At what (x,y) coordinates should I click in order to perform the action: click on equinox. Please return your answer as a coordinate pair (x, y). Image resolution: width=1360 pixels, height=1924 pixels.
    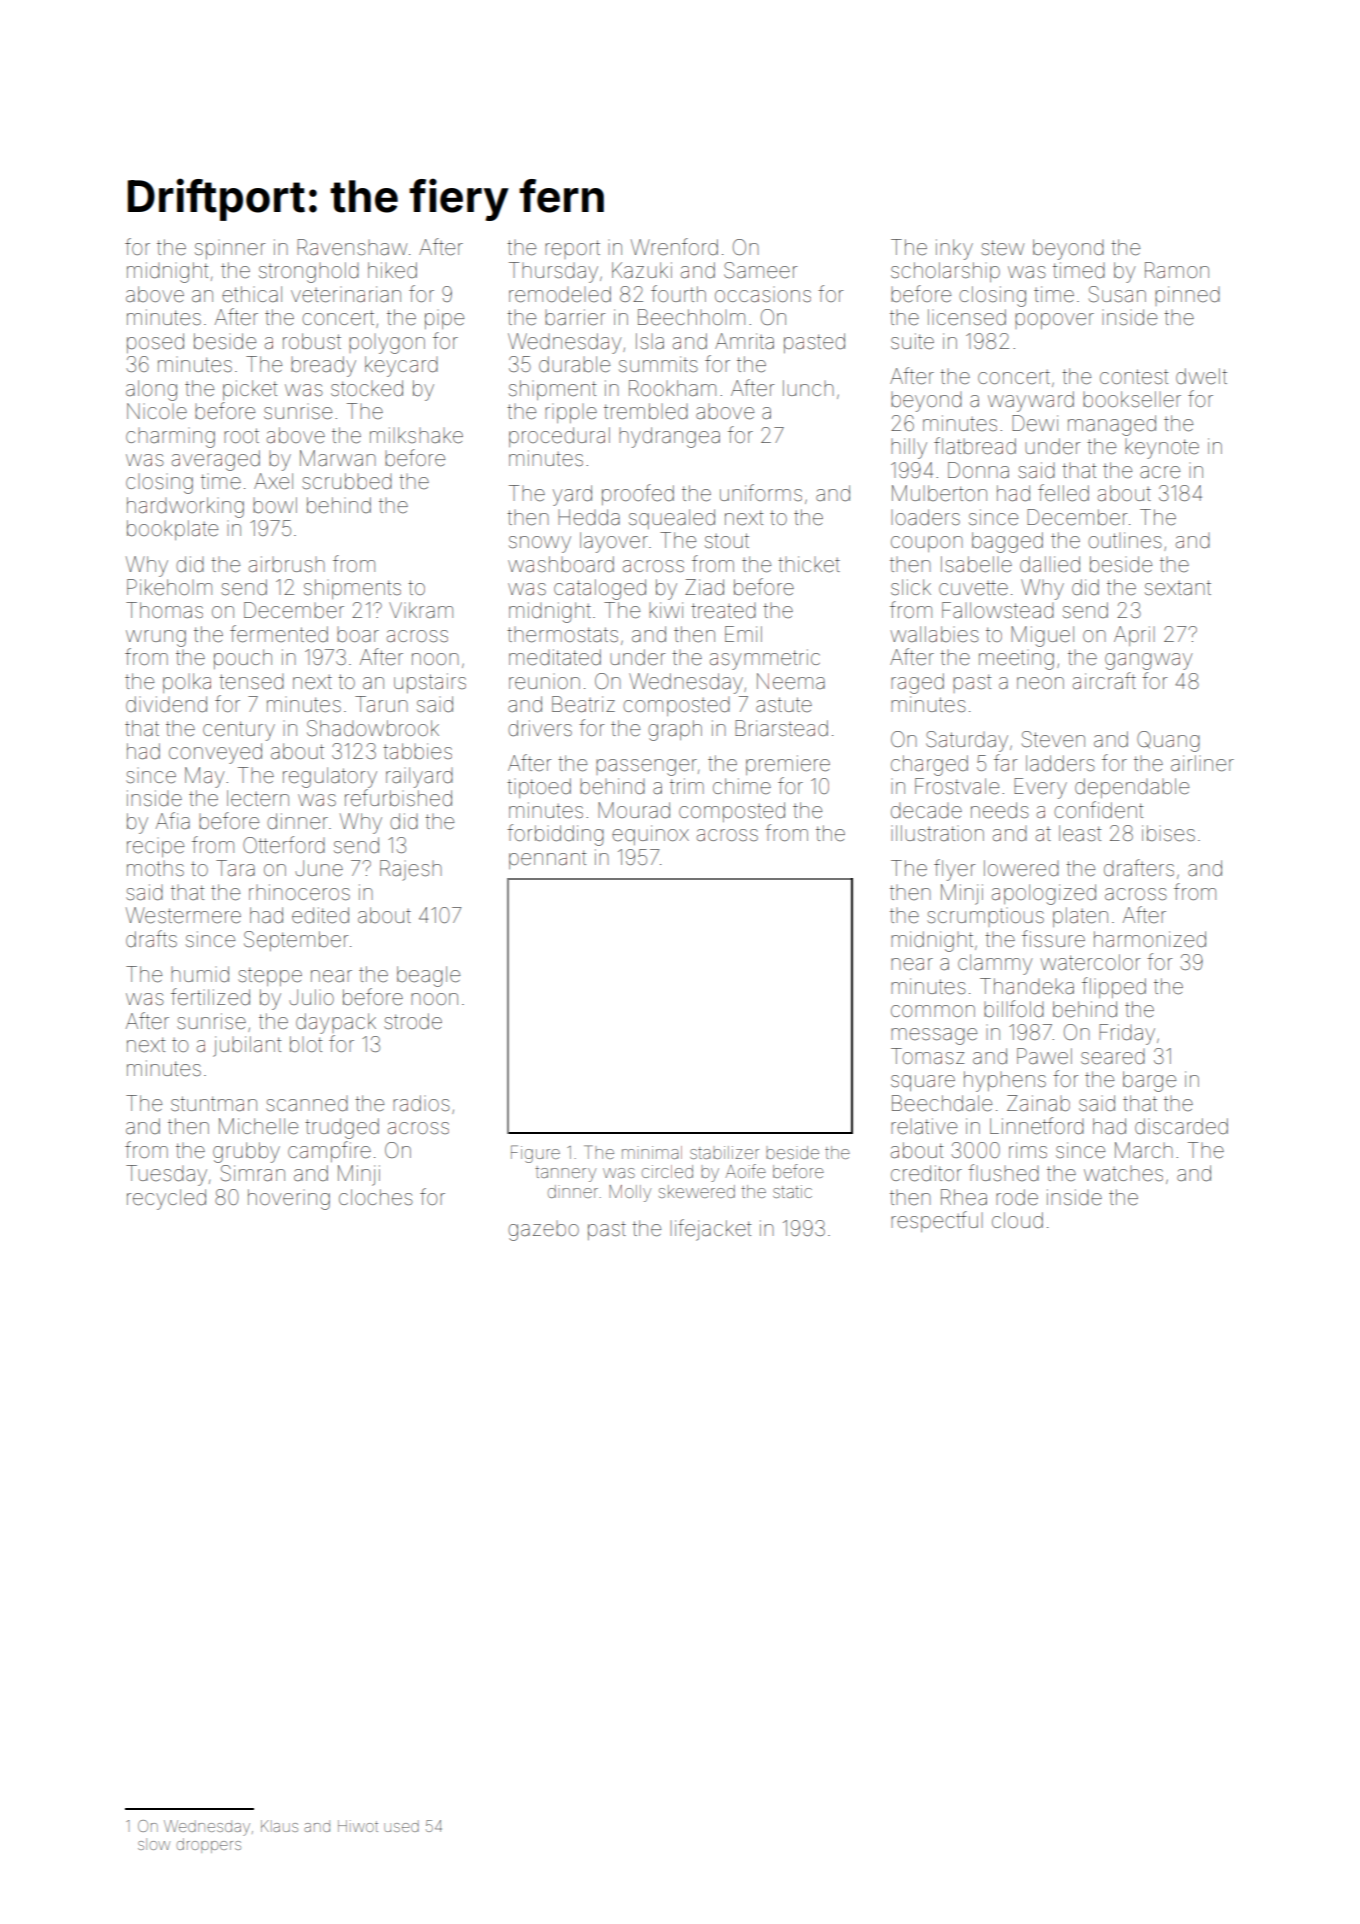
    Looking at the image, I should click on (650, 835).
